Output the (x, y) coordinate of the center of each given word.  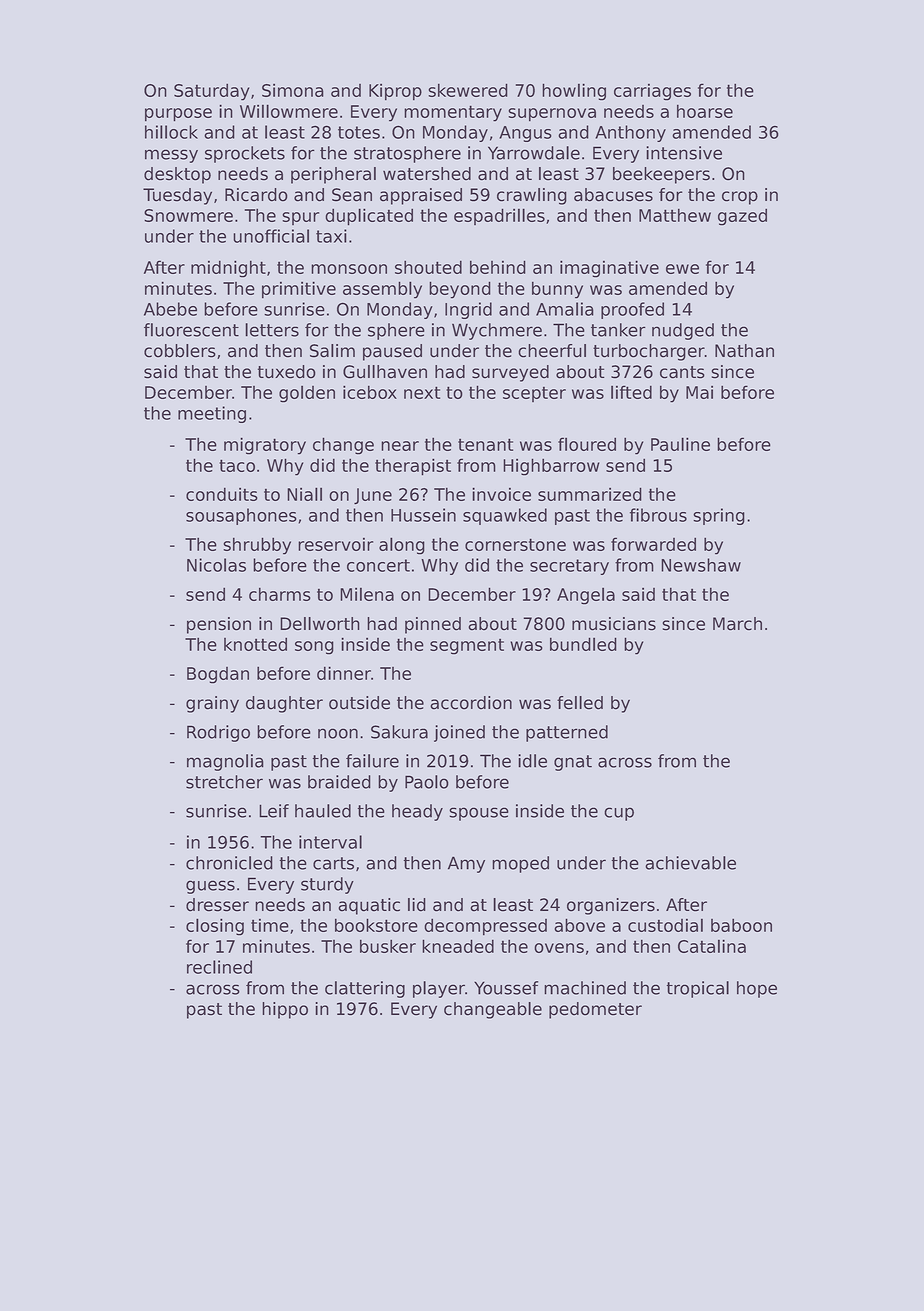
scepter (534, 394)
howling (574, 92)
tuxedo (286, 372)
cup (619, 814)
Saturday (212, 92)
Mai (699, 392)
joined (459, 733)
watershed (427, 174)
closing (215, 927)
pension (219, 625)
